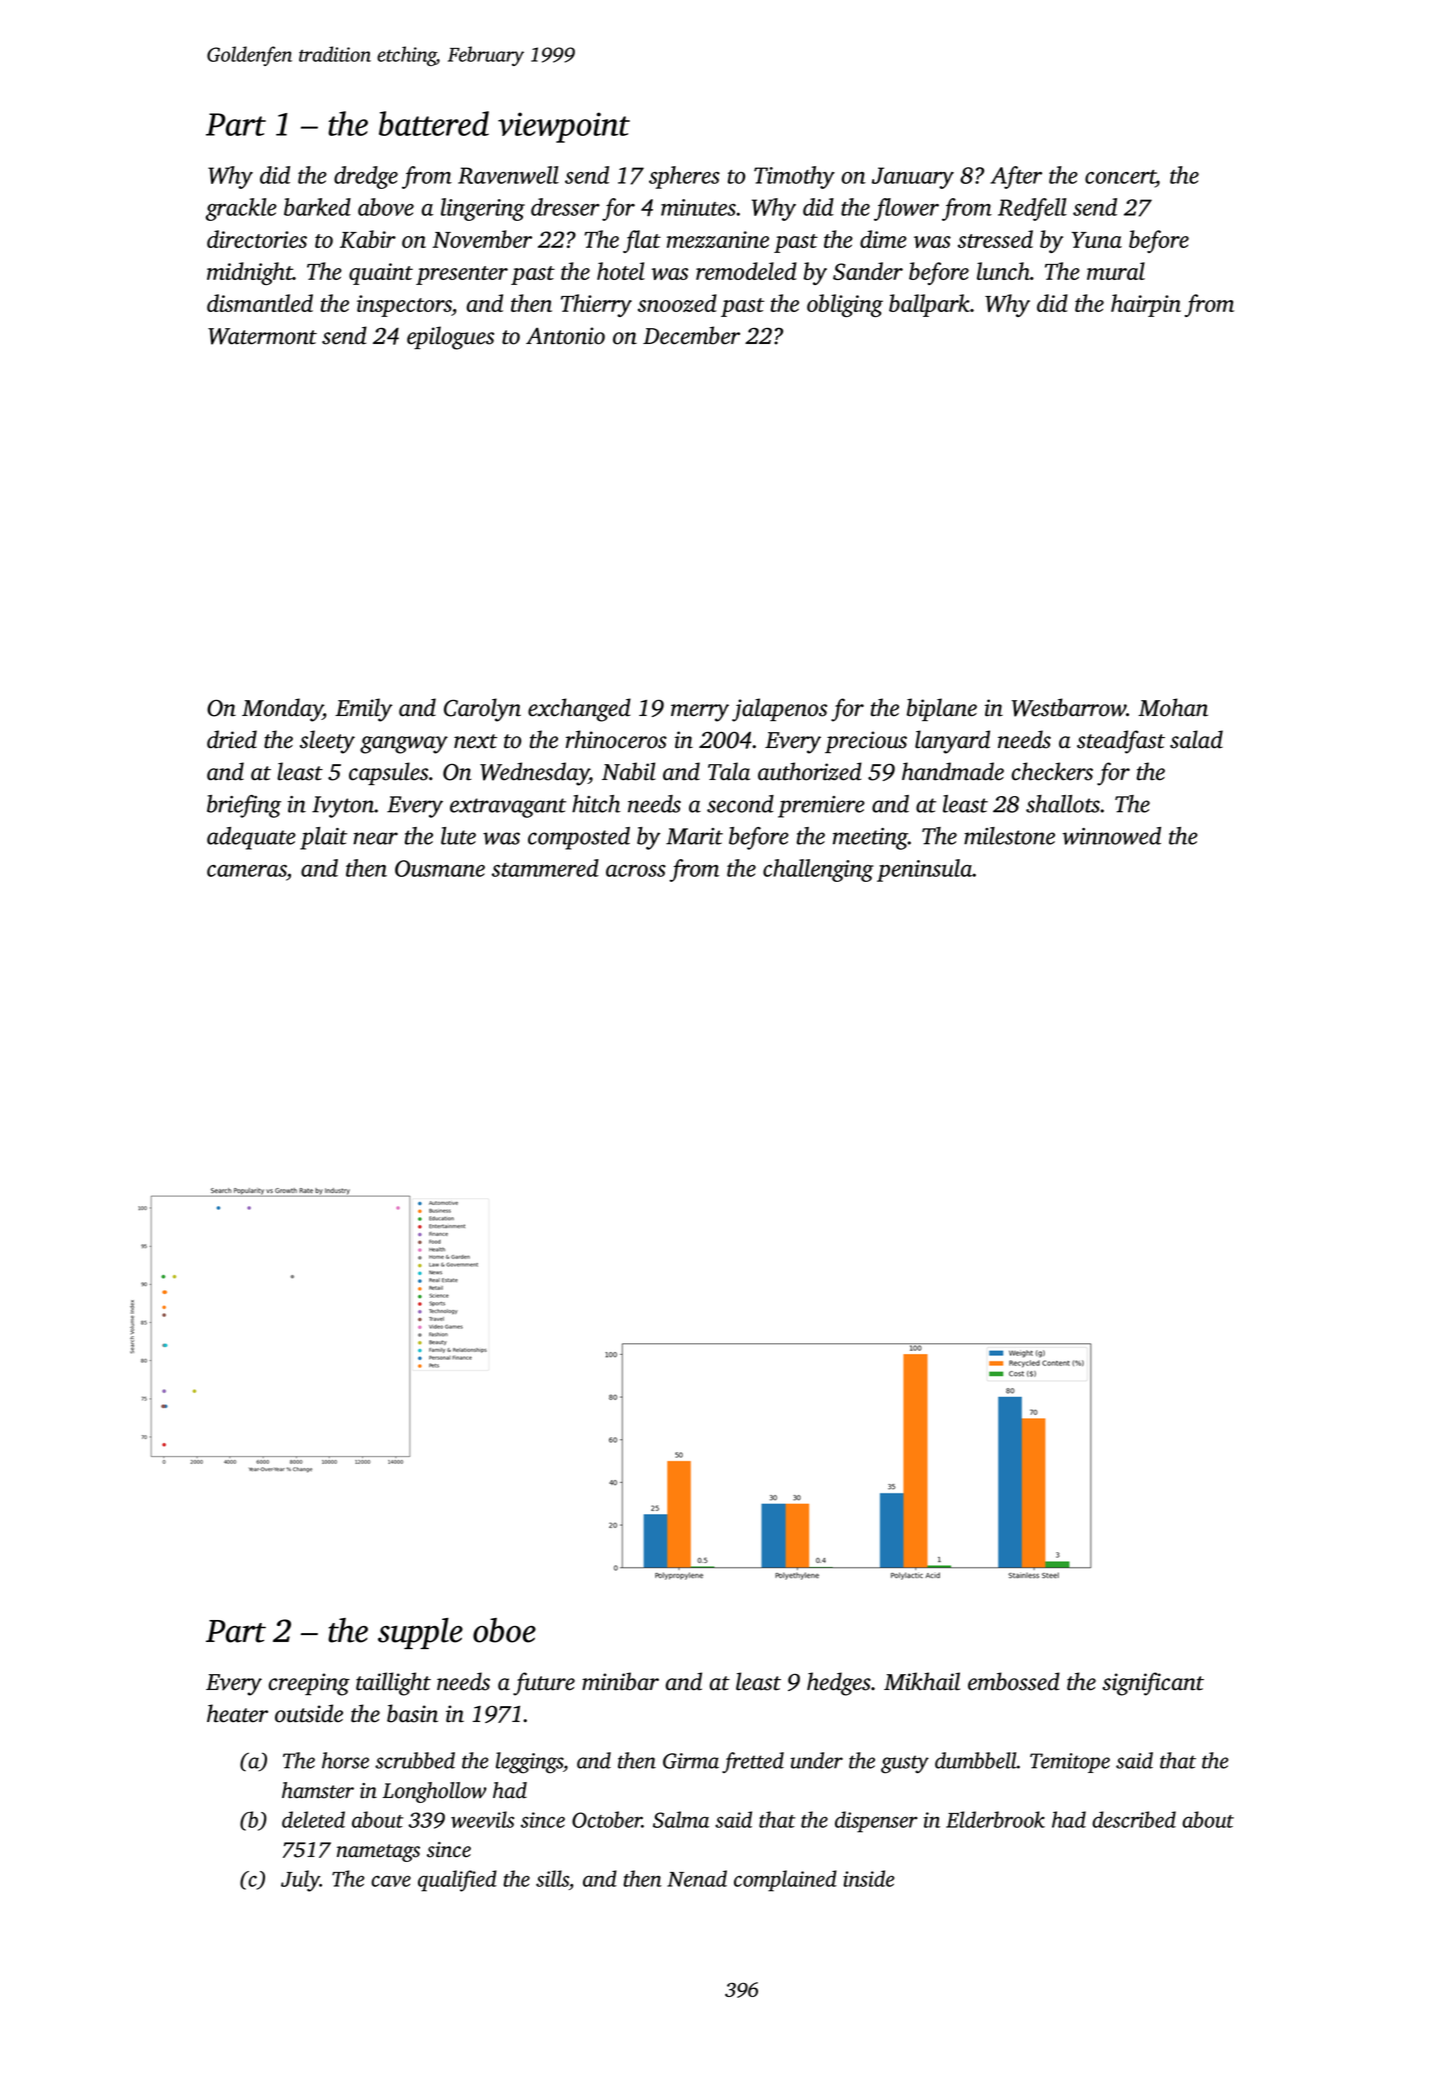 The height and width of the screenshot is (2100, 1450). I want to click on lunch, so click(1003, 271).
